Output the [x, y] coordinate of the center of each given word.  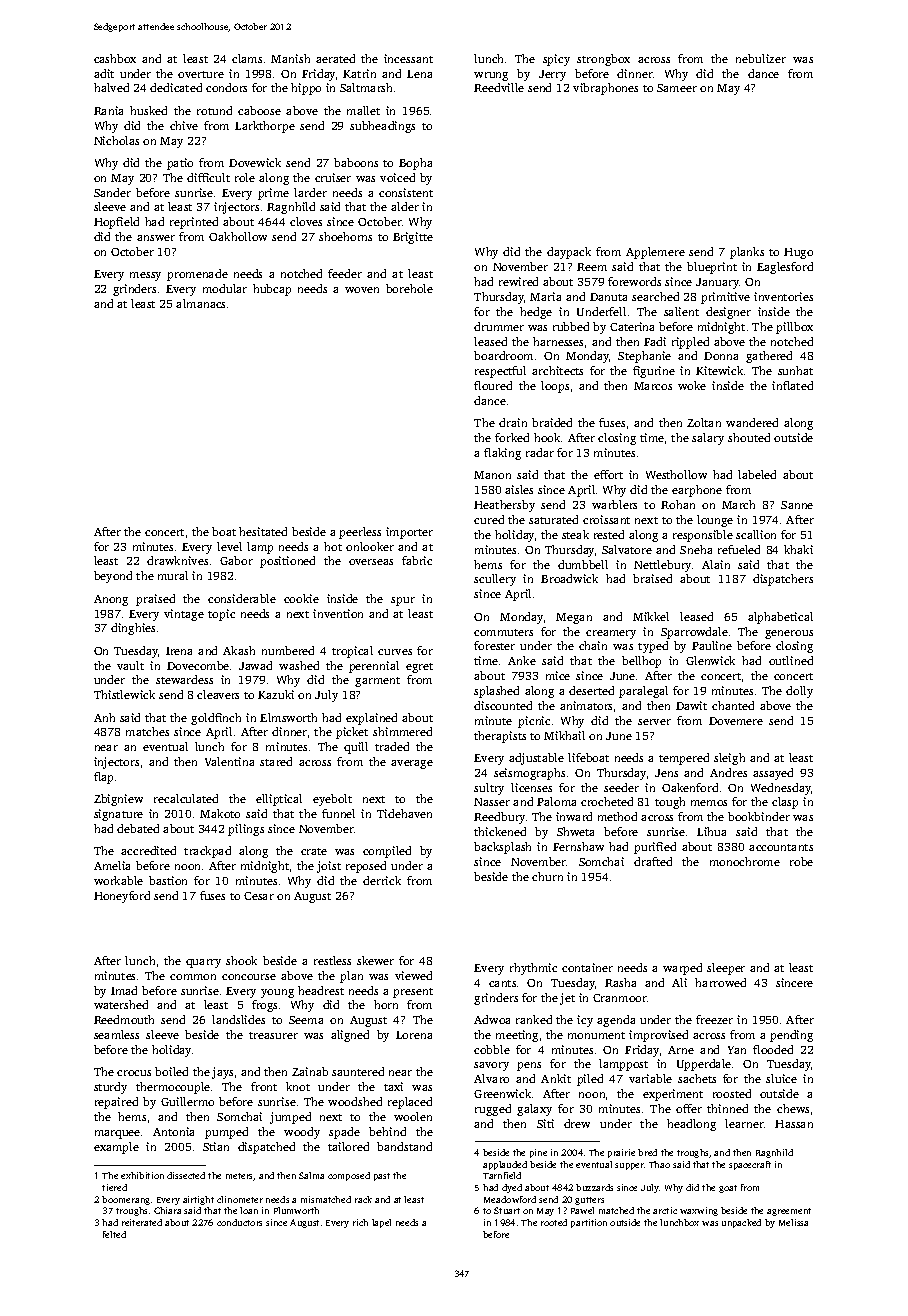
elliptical [279, 800]
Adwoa [492, 1019]
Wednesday [781, 789]
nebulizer [761, 58]
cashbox [115, 58]
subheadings [382, 127]
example [116, 1148]
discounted [503, 705]
